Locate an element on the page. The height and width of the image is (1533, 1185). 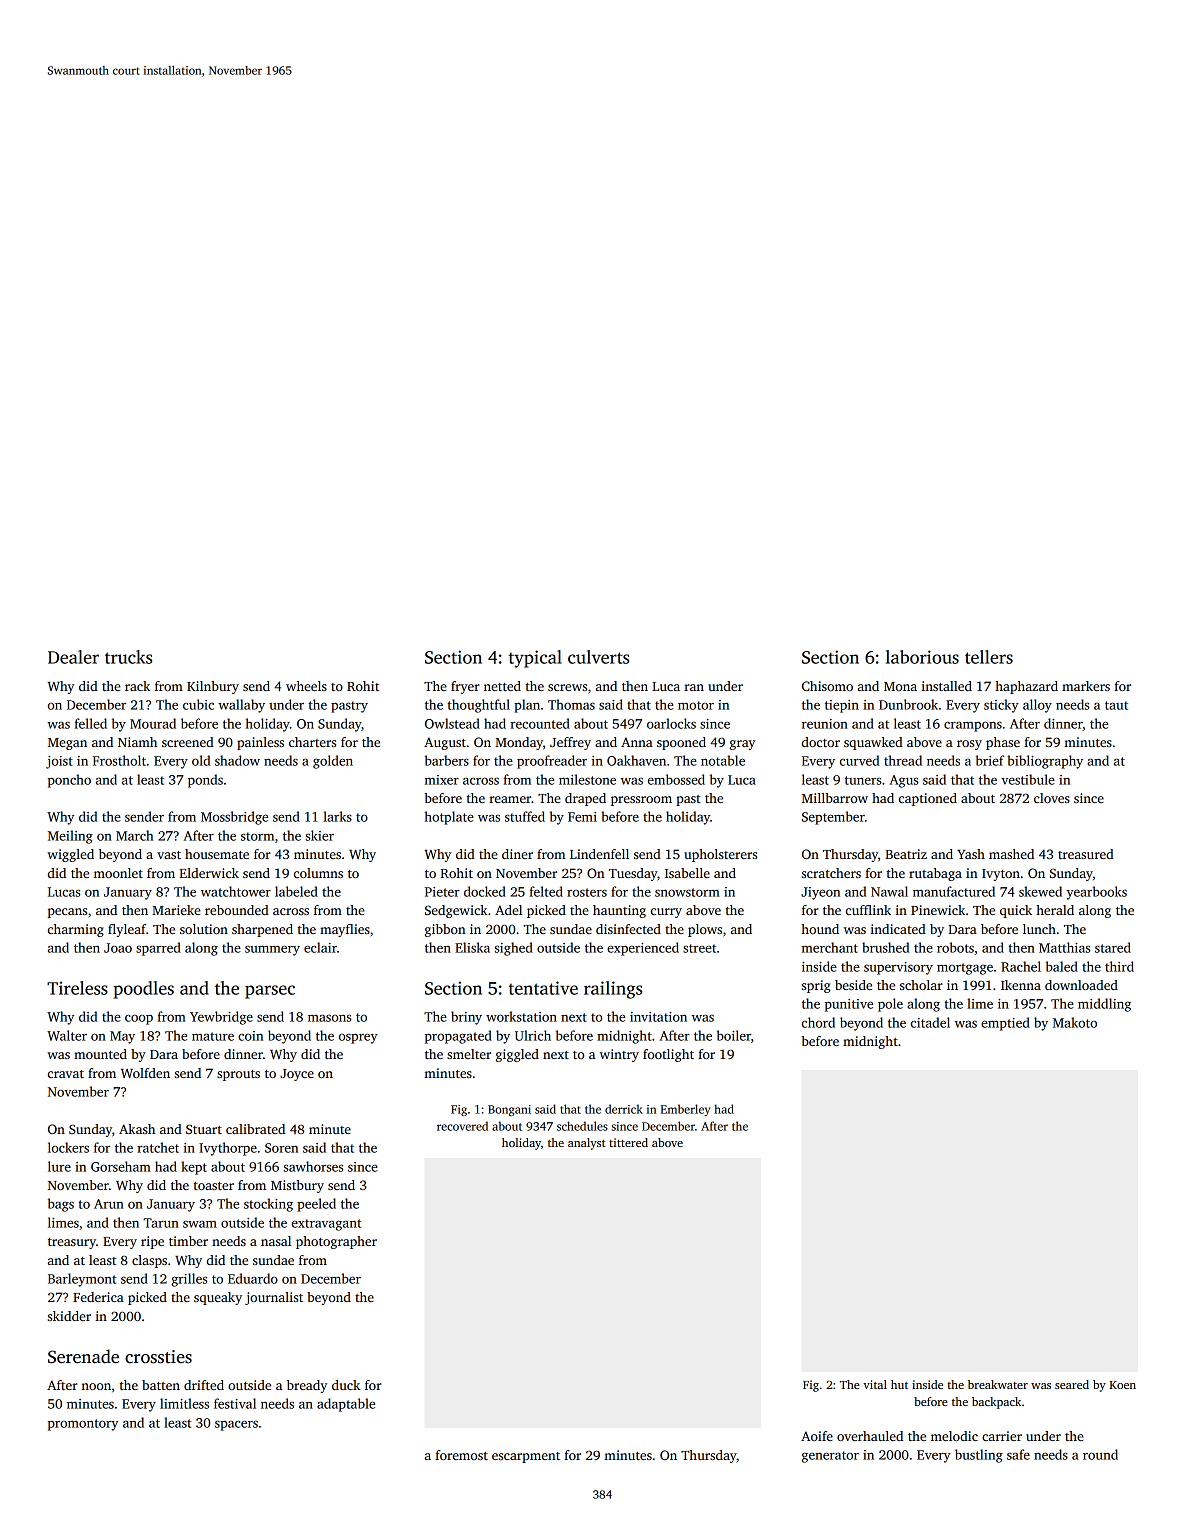
crossties is located at coordinates (158, 1357).
